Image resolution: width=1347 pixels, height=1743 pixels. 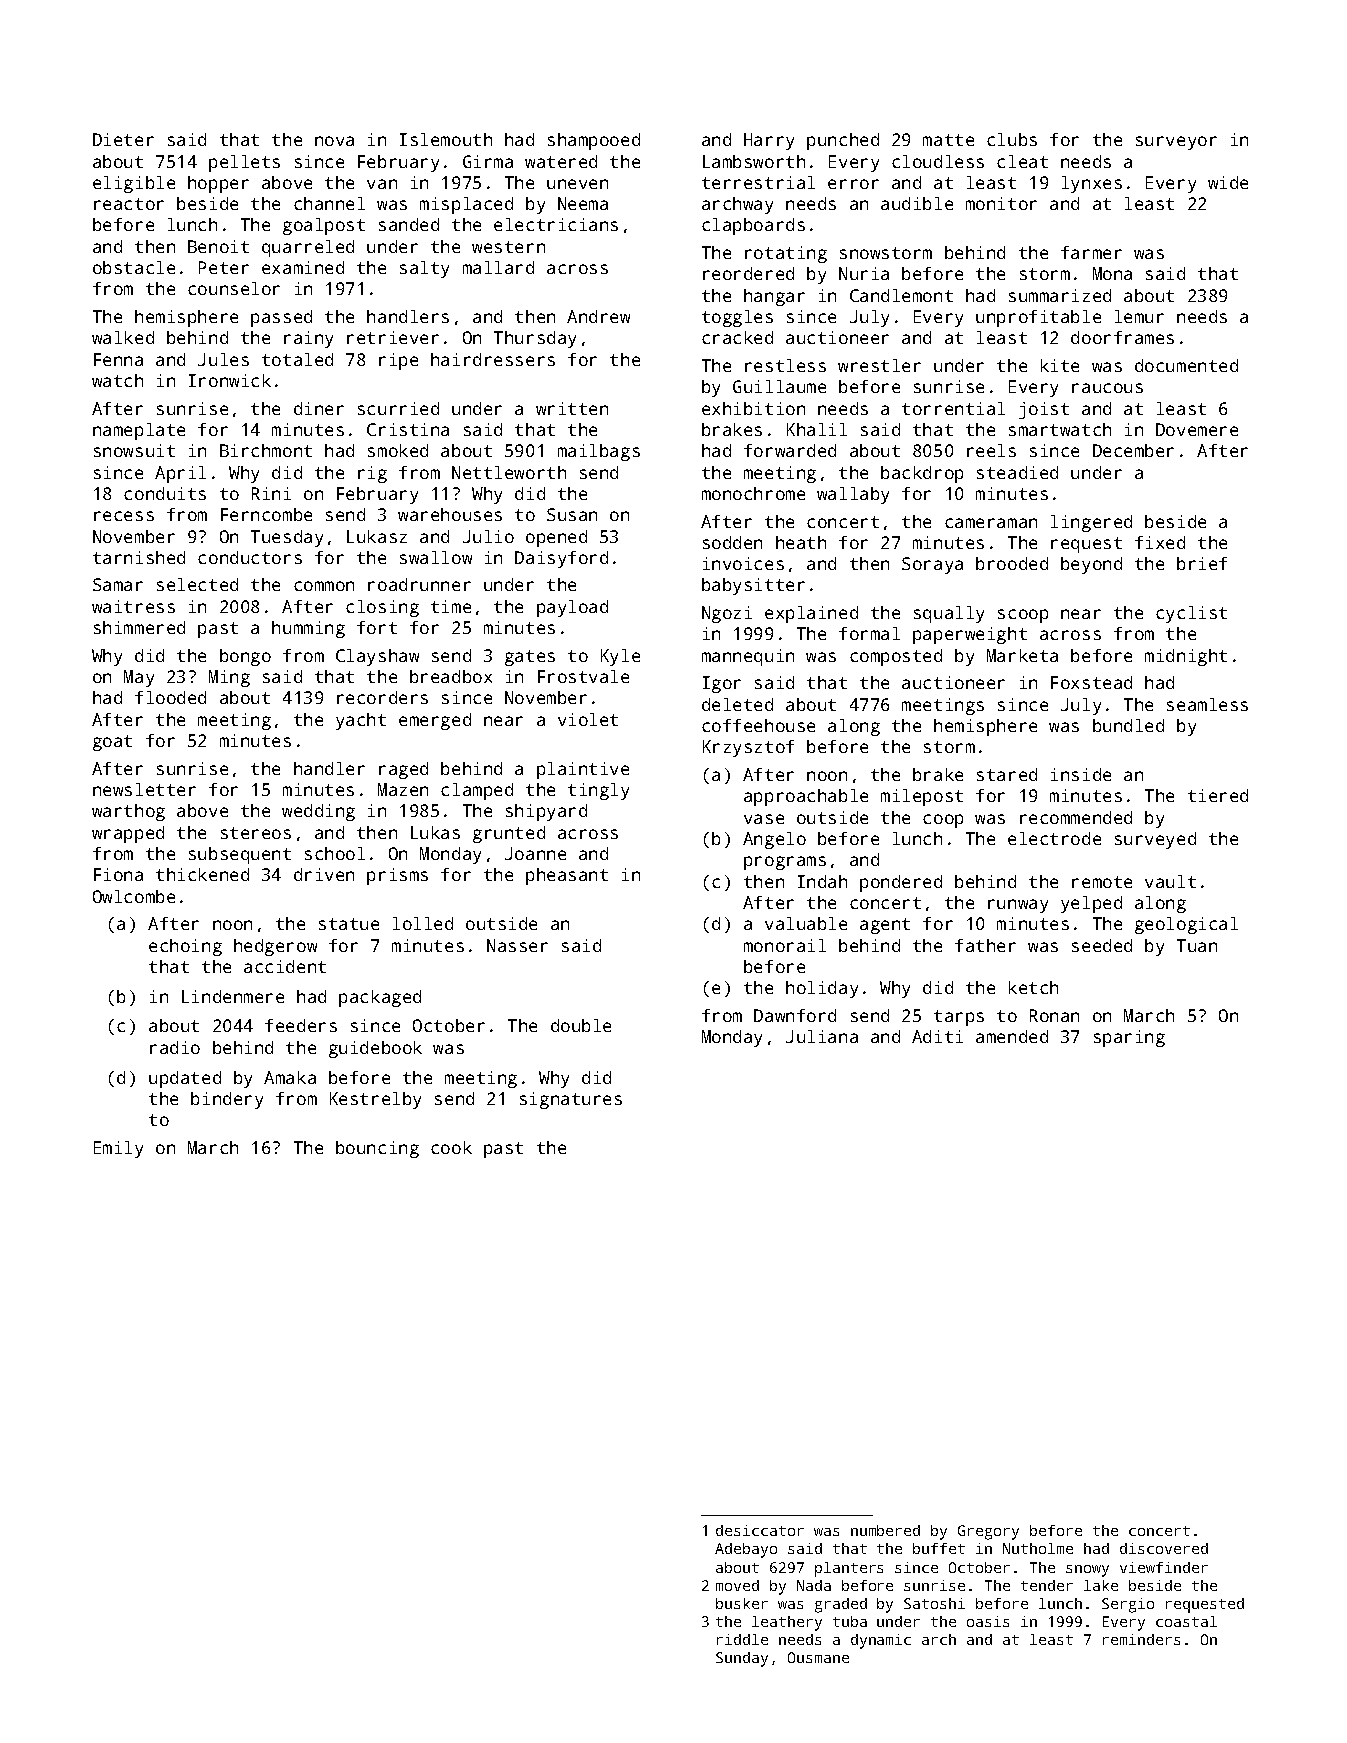 What do you see at coordinates (1091, 523) in the screenshot?
I see `lingered` at bounding box center [1091, 523].
